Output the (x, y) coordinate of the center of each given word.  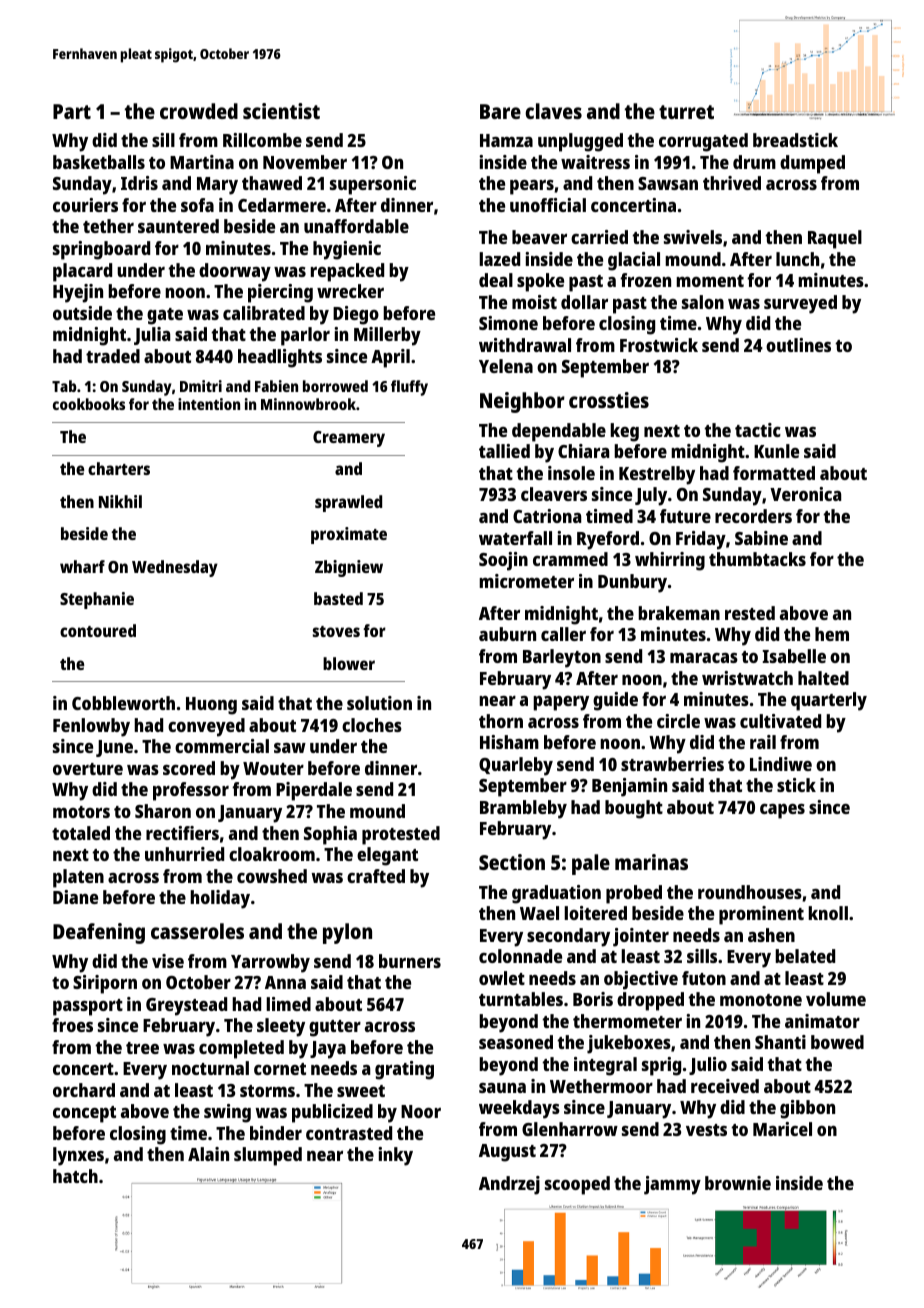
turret (686, 112)
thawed (272, 183)
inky (395, 1156)
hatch (75, 1176)
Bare (500, 111)
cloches (372, 725)
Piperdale (314, 791)
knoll (828, 913)
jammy (672, 1185)
